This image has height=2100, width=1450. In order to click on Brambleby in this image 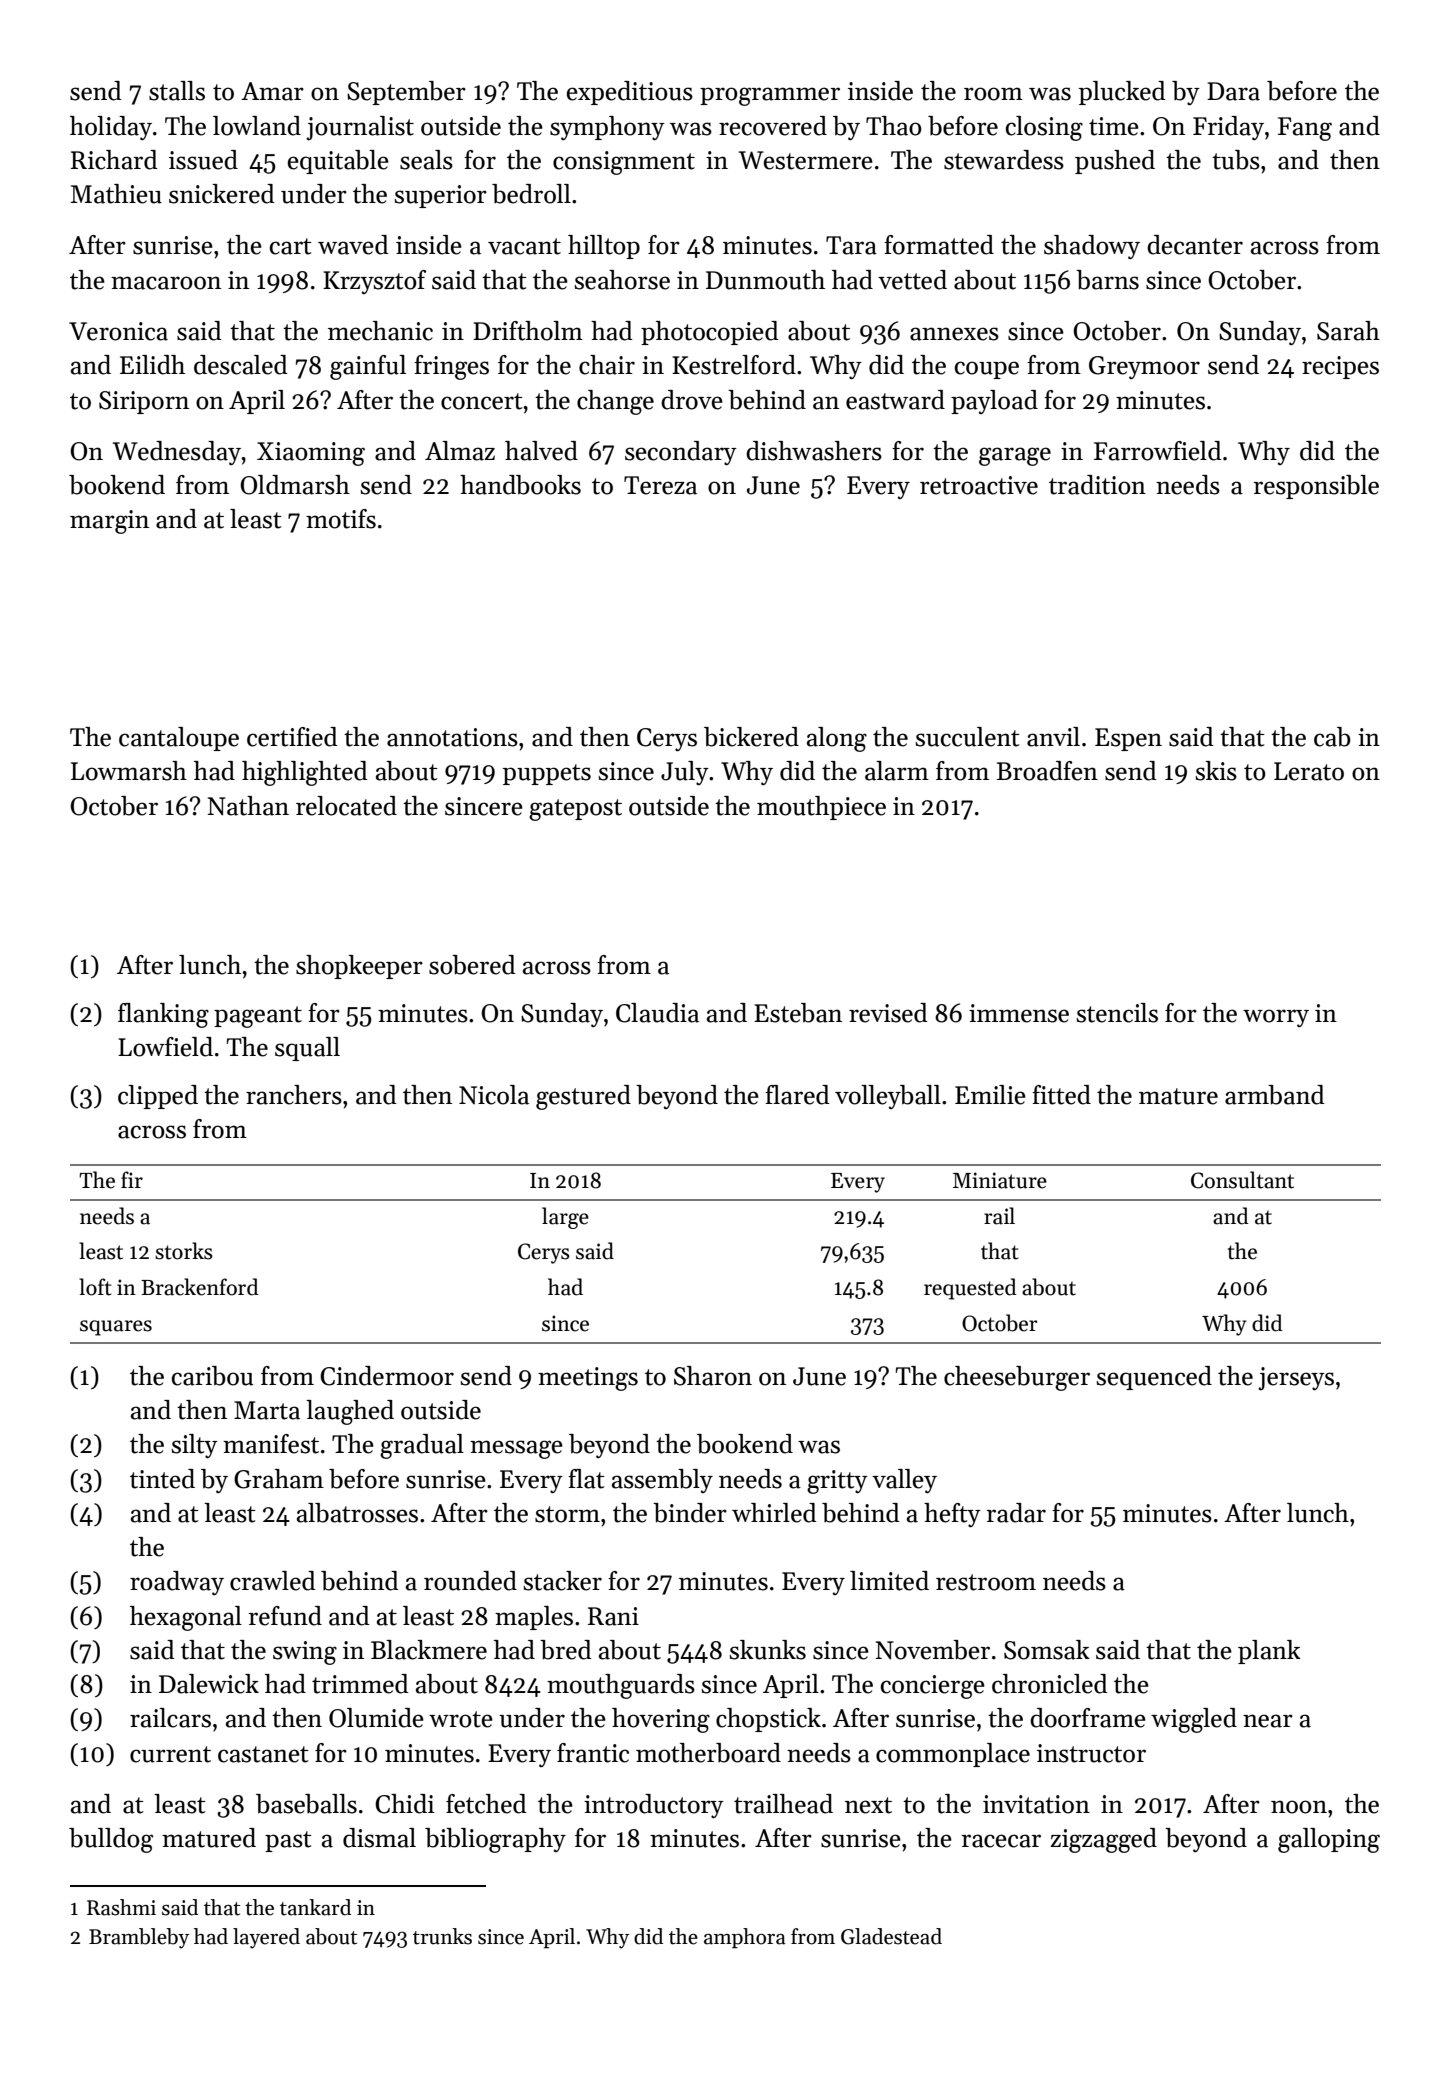, I will do `click(139, 1938)`.
